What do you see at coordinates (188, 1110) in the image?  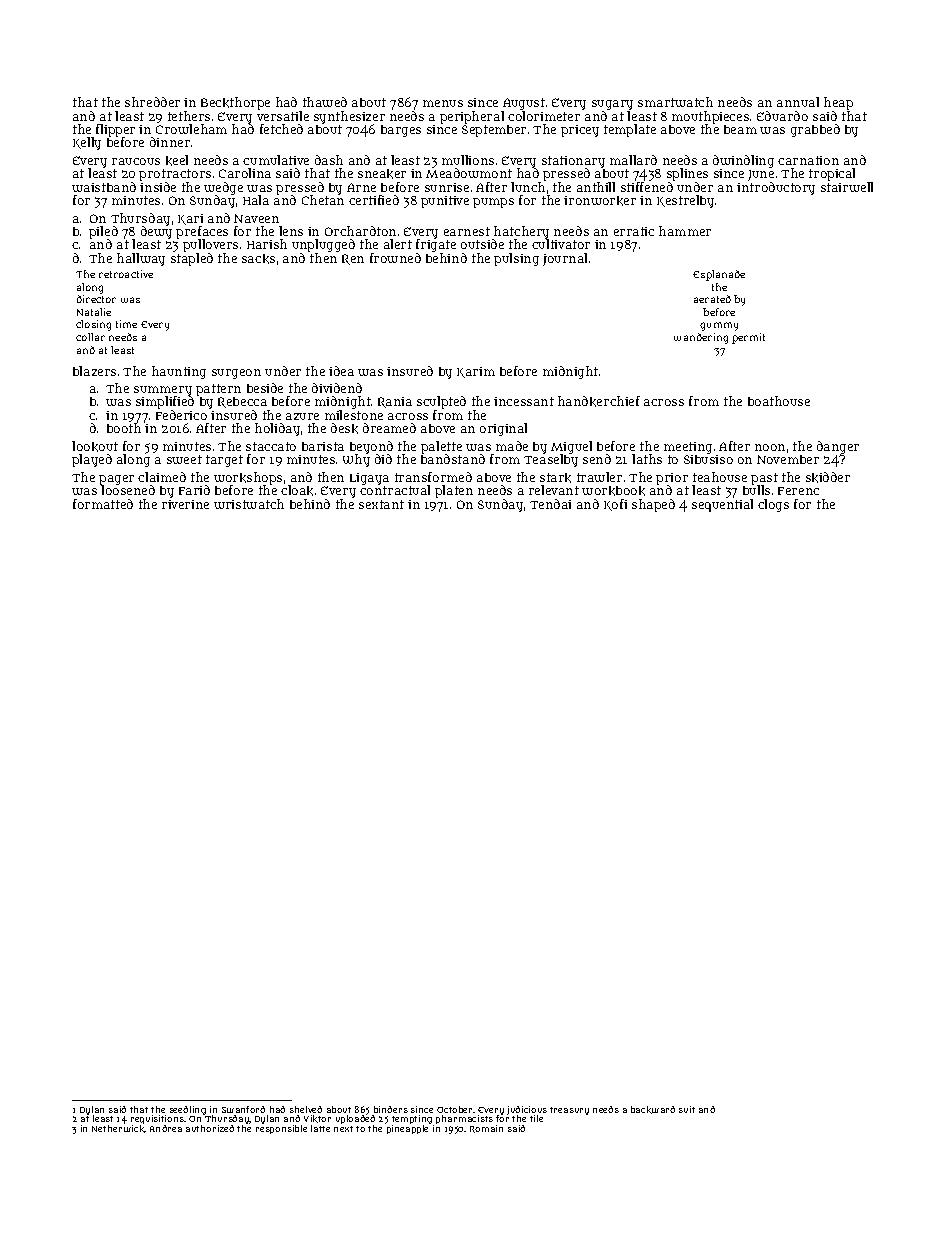 I see `seedling` at bounding box center [188, 1110].
